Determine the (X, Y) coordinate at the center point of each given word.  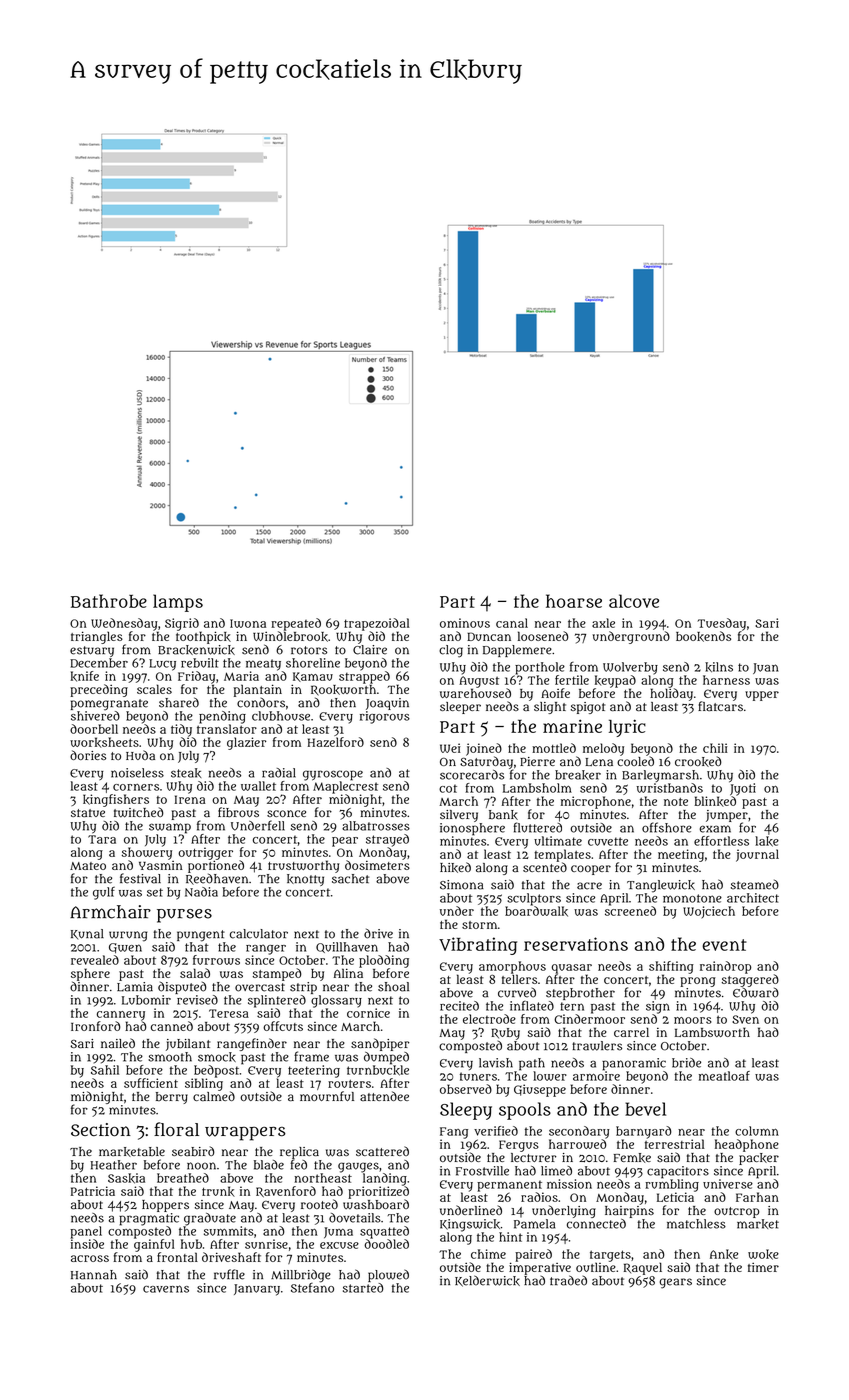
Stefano (312, 1288)
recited (459, 1006)
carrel (631, 1032)
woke (763, 1254)
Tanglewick (661, 886)
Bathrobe (109, 601)
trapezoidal (377, 624)
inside (87, 1244)
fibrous (238, 812)
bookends (703, 636)
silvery (459, 816)
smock (217, 1057)
